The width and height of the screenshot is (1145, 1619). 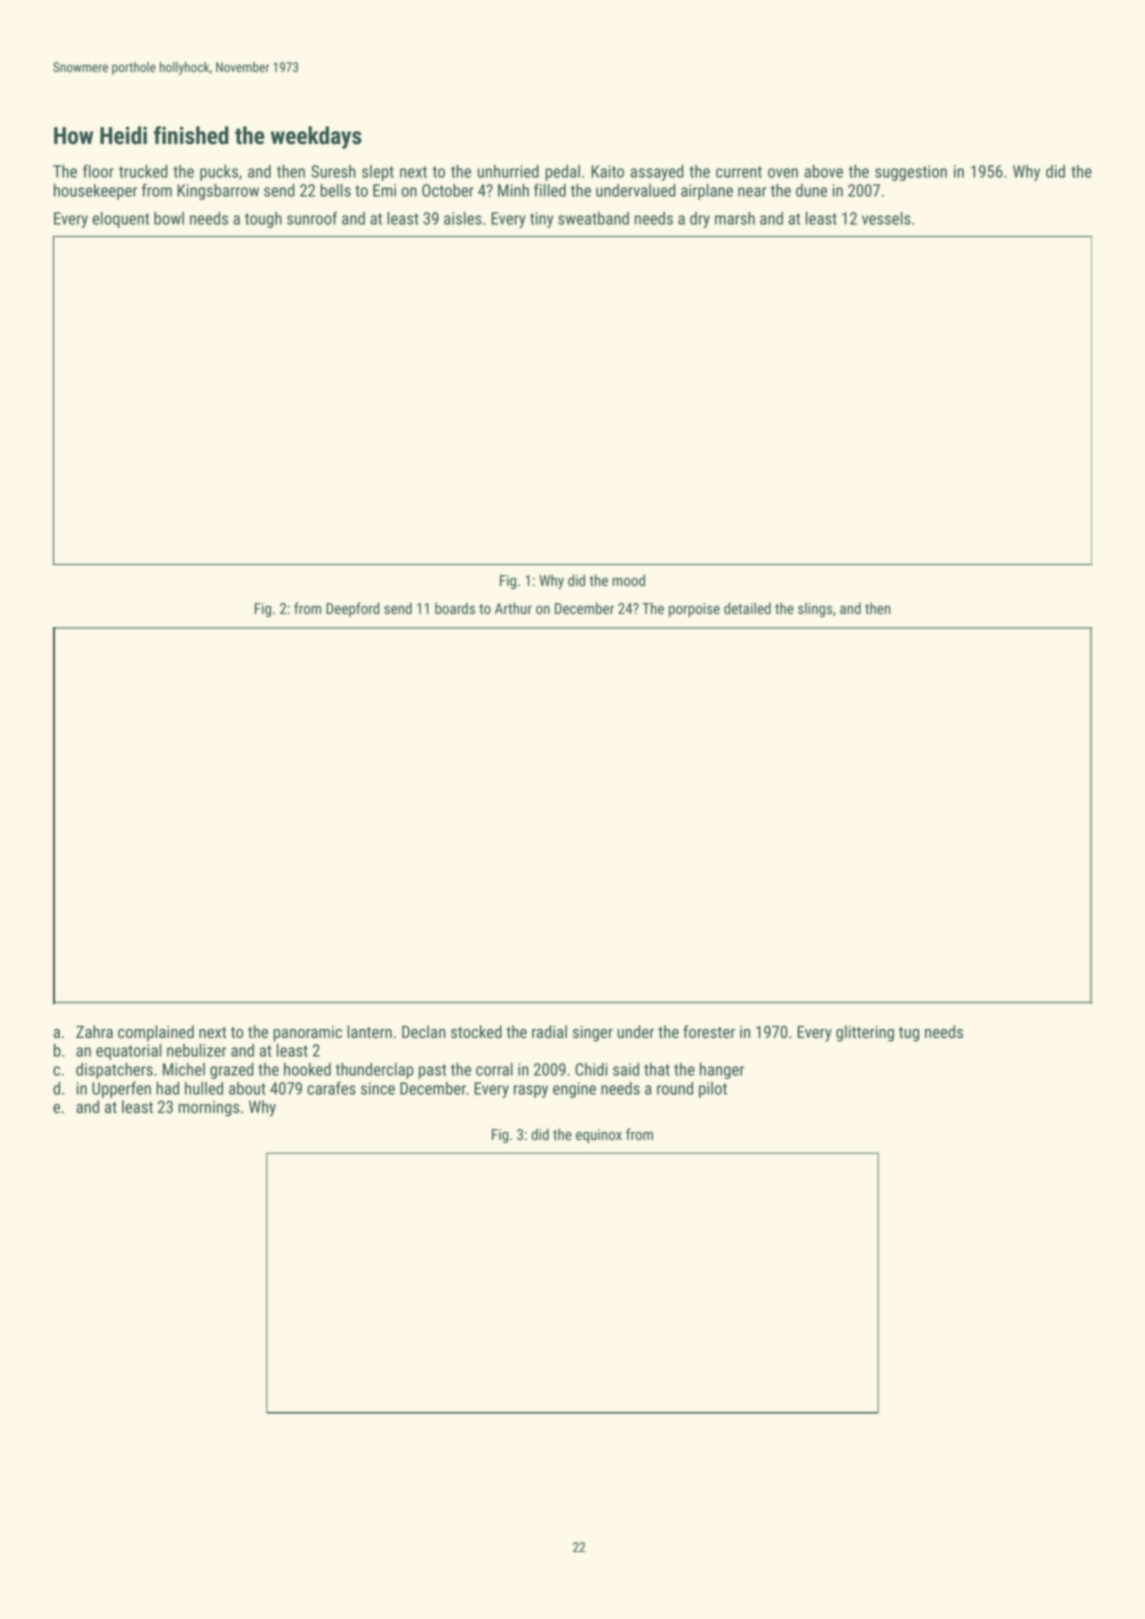 What do you see at coordinates (169, 218) in the screenshot?
I see `bowl` at bounding box center [169, 218].
